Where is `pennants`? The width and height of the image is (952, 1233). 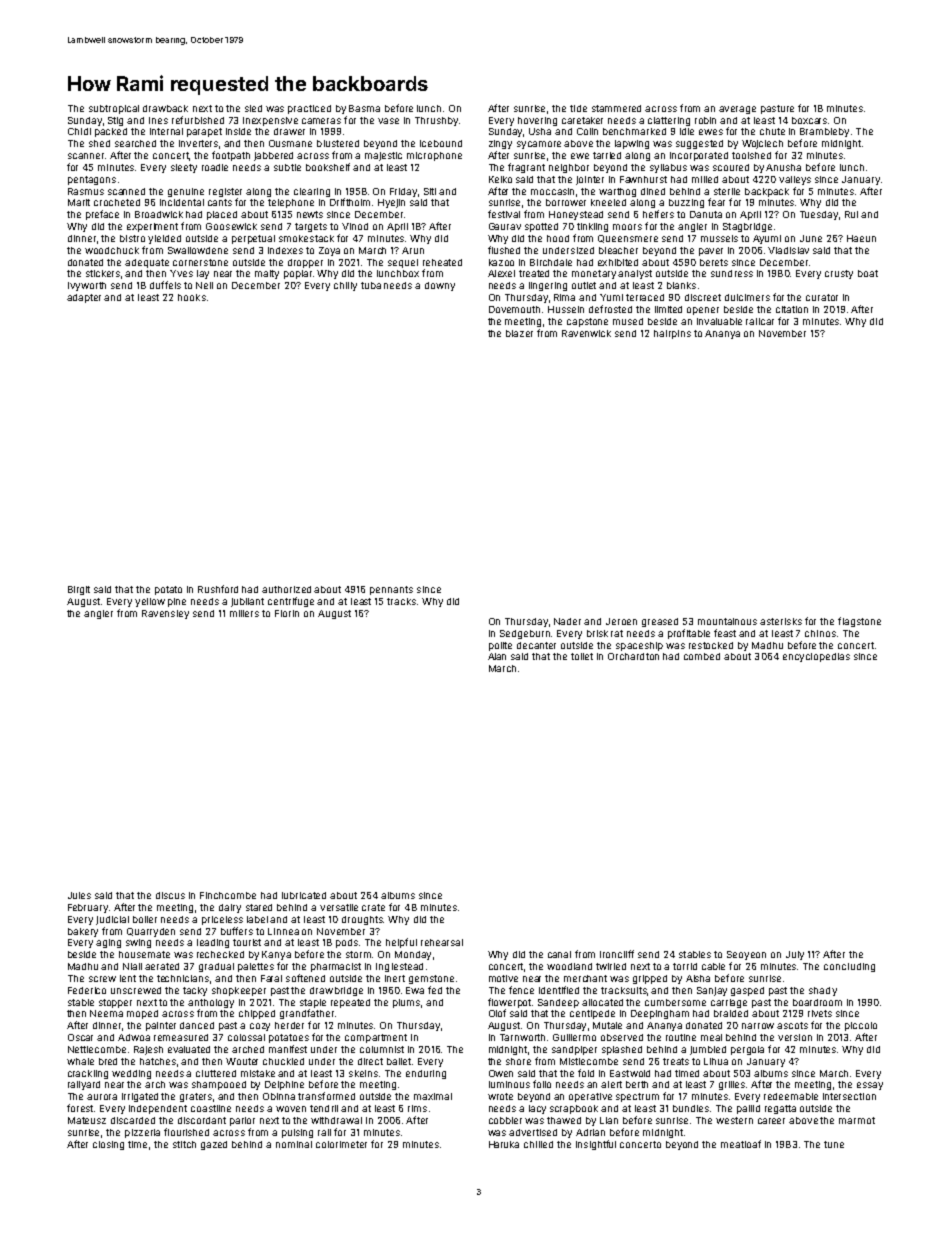 pennants is located at coordinates (391, 590).
